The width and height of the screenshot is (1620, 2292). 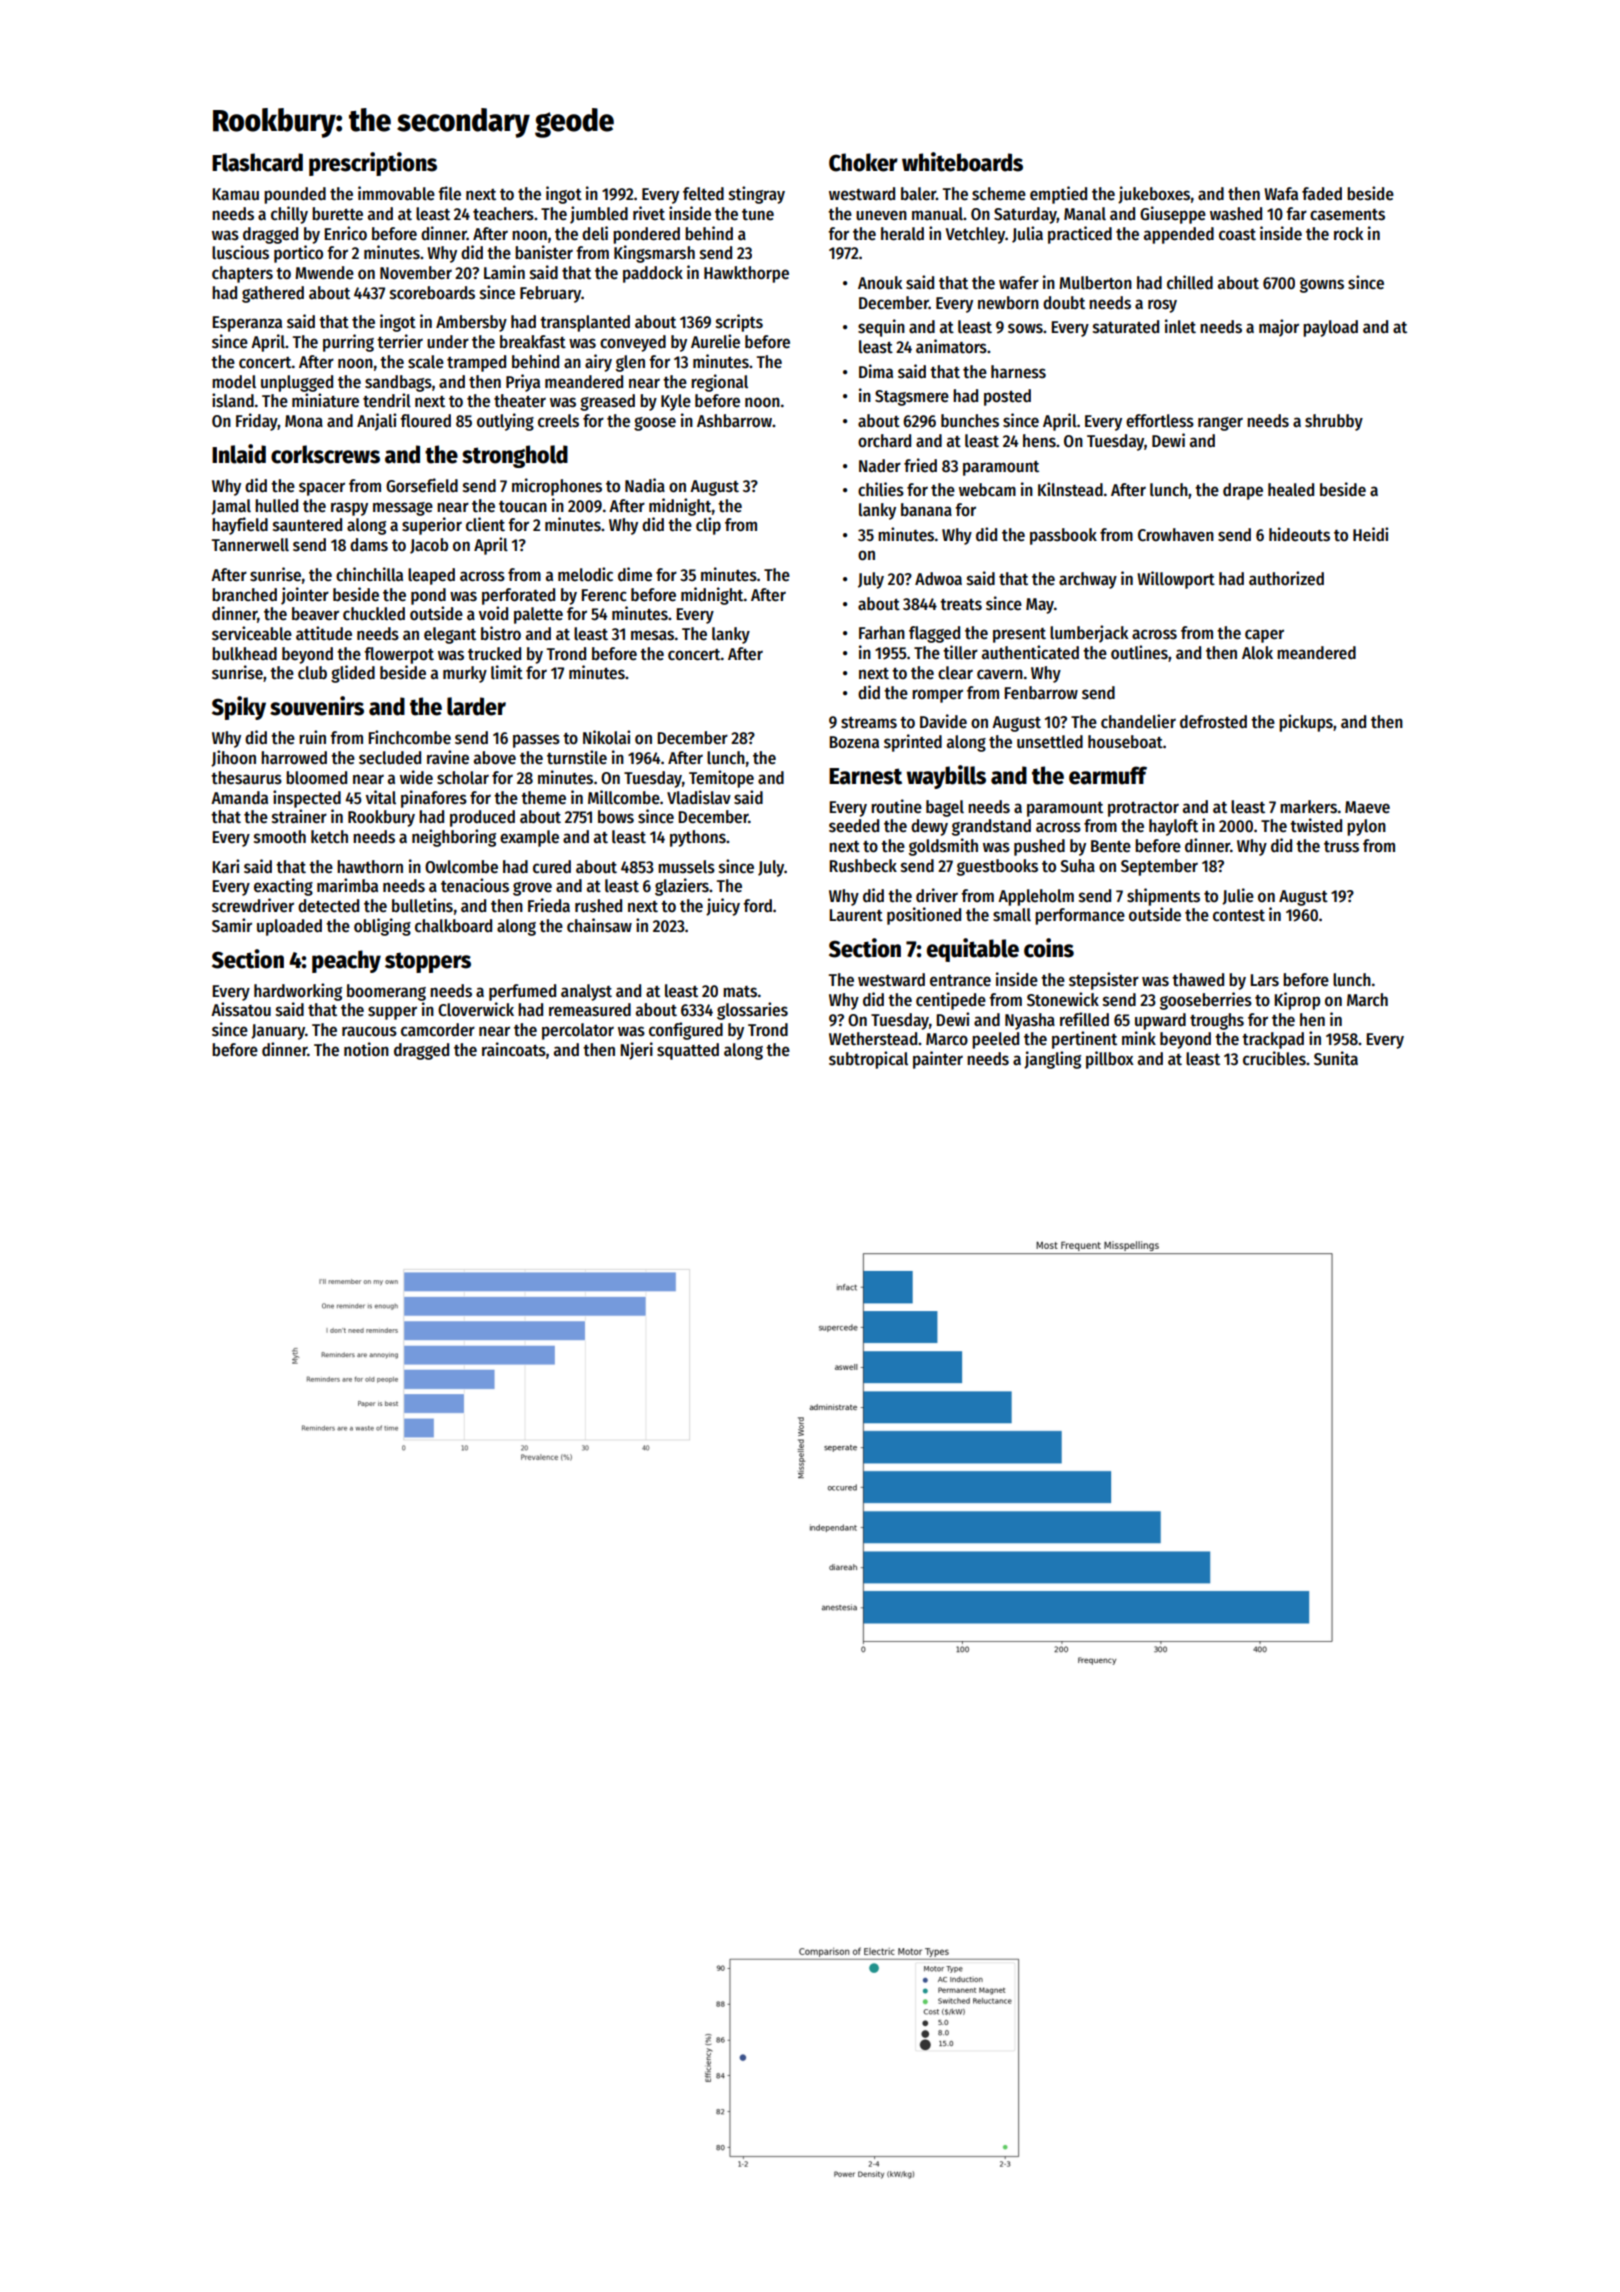 I want to click on Samir, so click(x=232, y=925).
